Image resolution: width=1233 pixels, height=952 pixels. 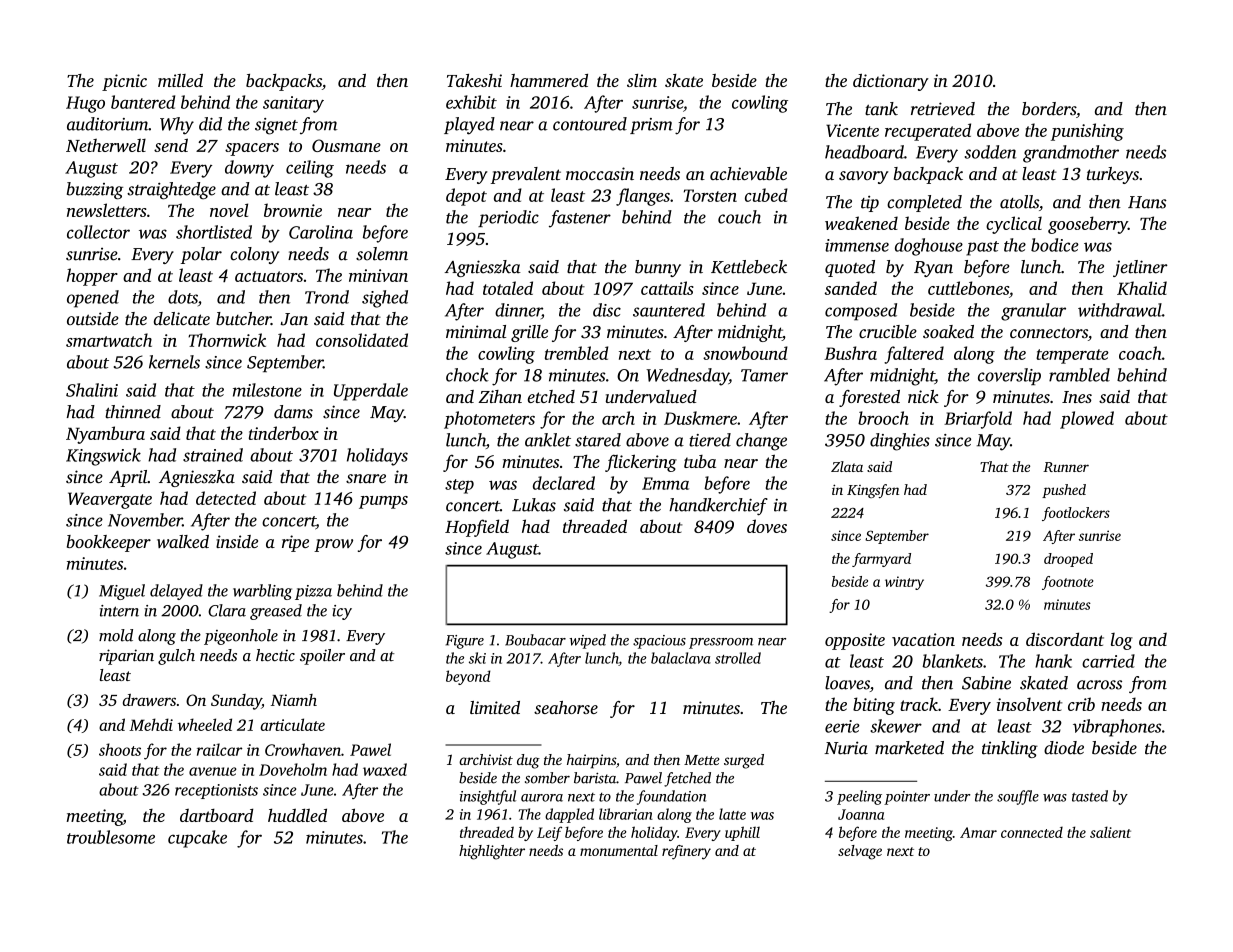 I want to click on shoots, so click(x=120, y=749).
